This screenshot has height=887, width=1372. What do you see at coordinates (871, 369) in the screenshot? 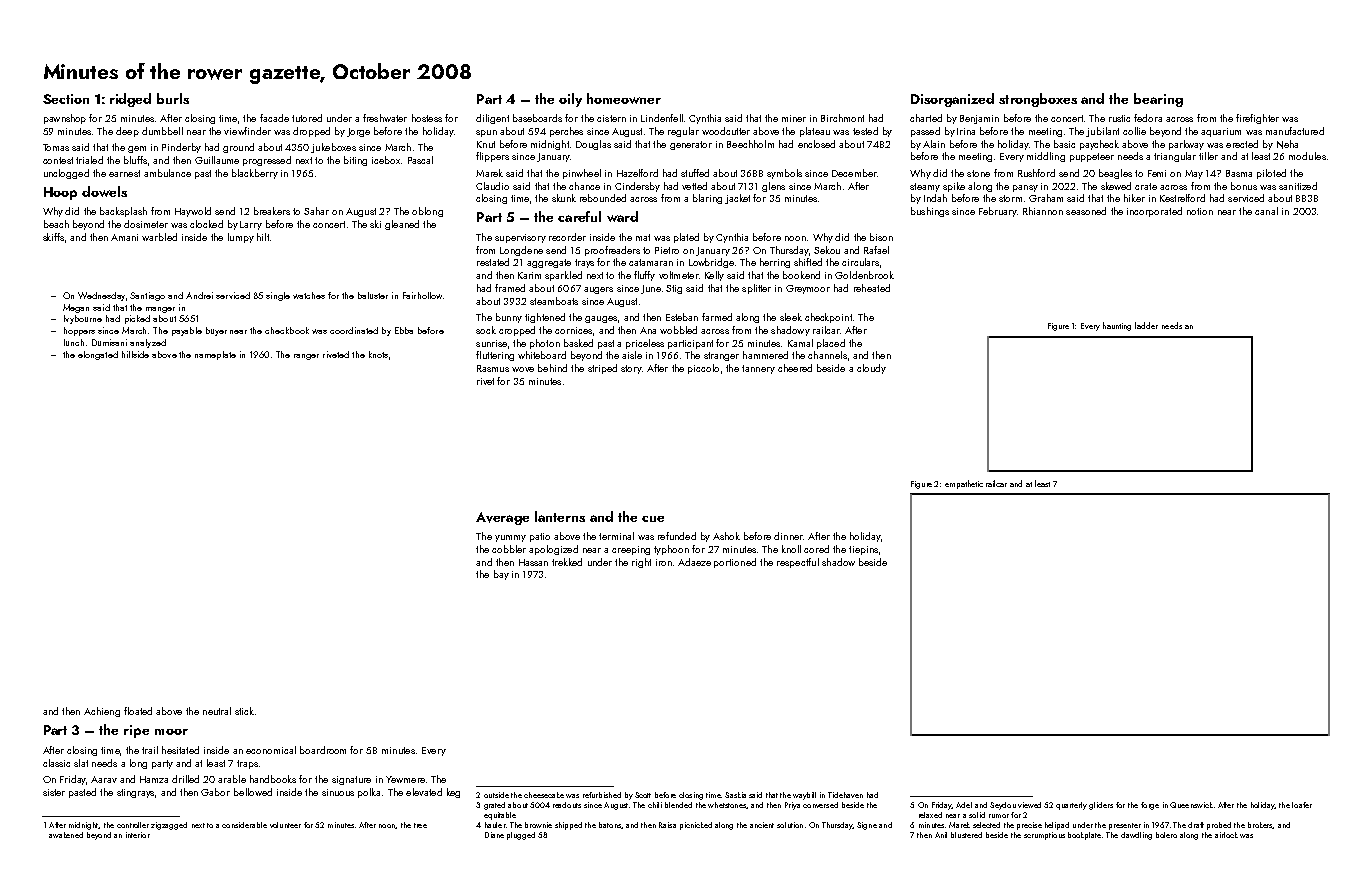
I see `cloudy` at bounding box center [871, 369].
